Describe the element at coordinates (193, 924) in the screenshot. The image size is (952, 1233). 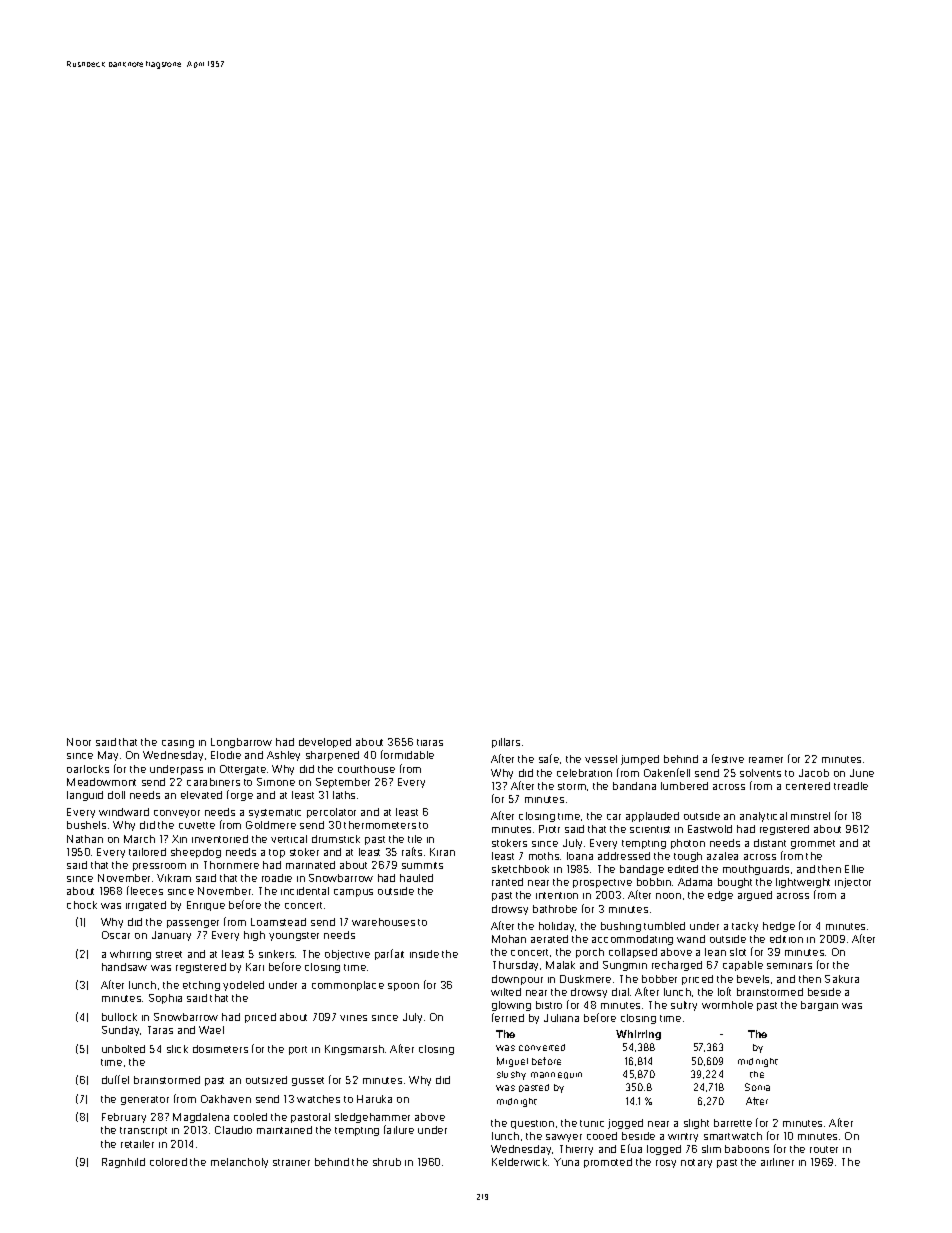
I see `passenger` at that location.
